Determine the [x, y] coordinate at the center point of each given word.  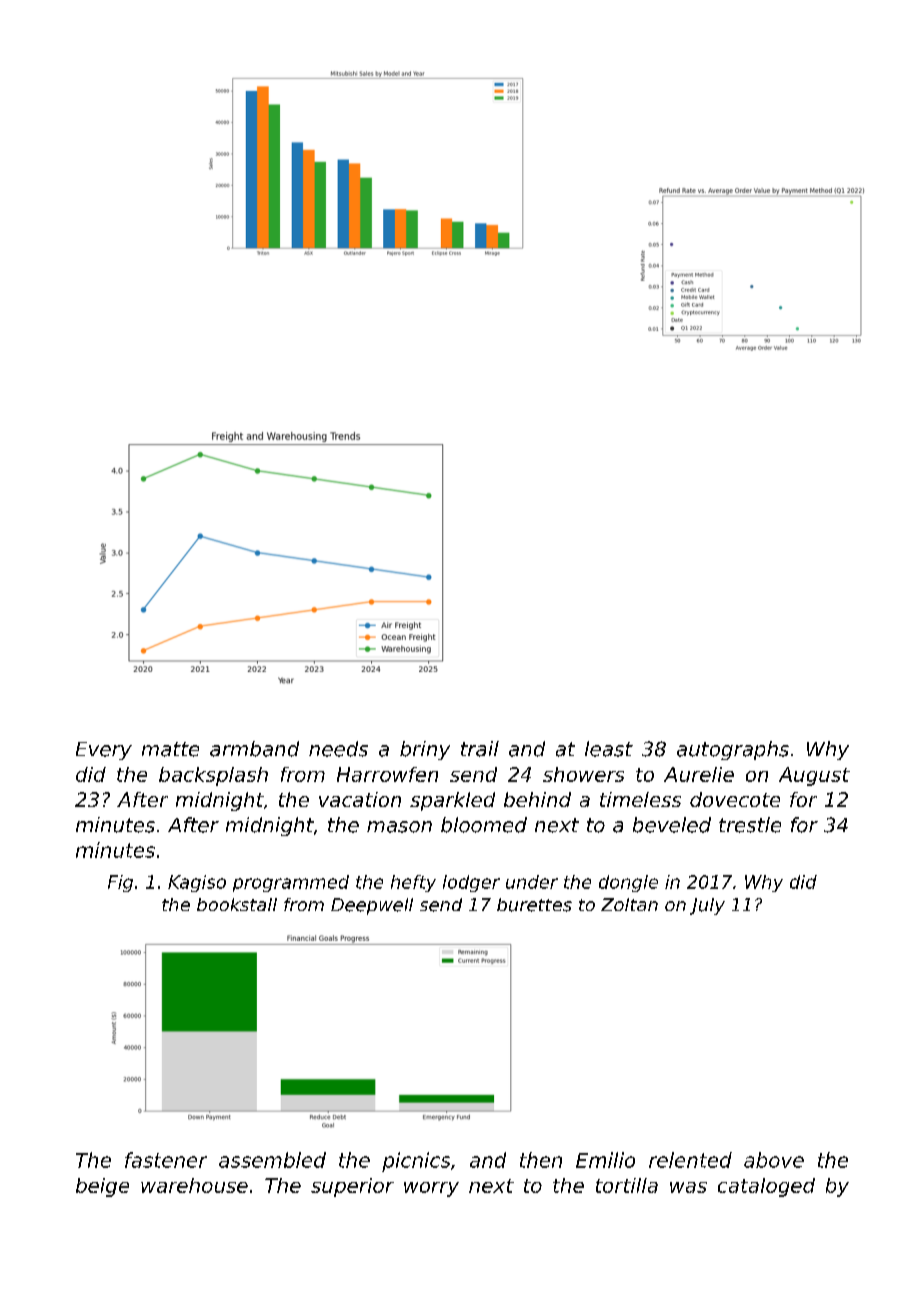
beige [102, 1187]
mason [399, 827]
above [774, 1160]
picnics [416, 1162]
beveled [672, 825]
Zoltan [629, 904]
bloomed [484, 825]
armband [254, 749]
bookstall [237, 904]
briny [425, 750]
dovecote [735, 799]
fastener [166, 1160]
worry [431, 1189]
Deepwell [372, 906]
